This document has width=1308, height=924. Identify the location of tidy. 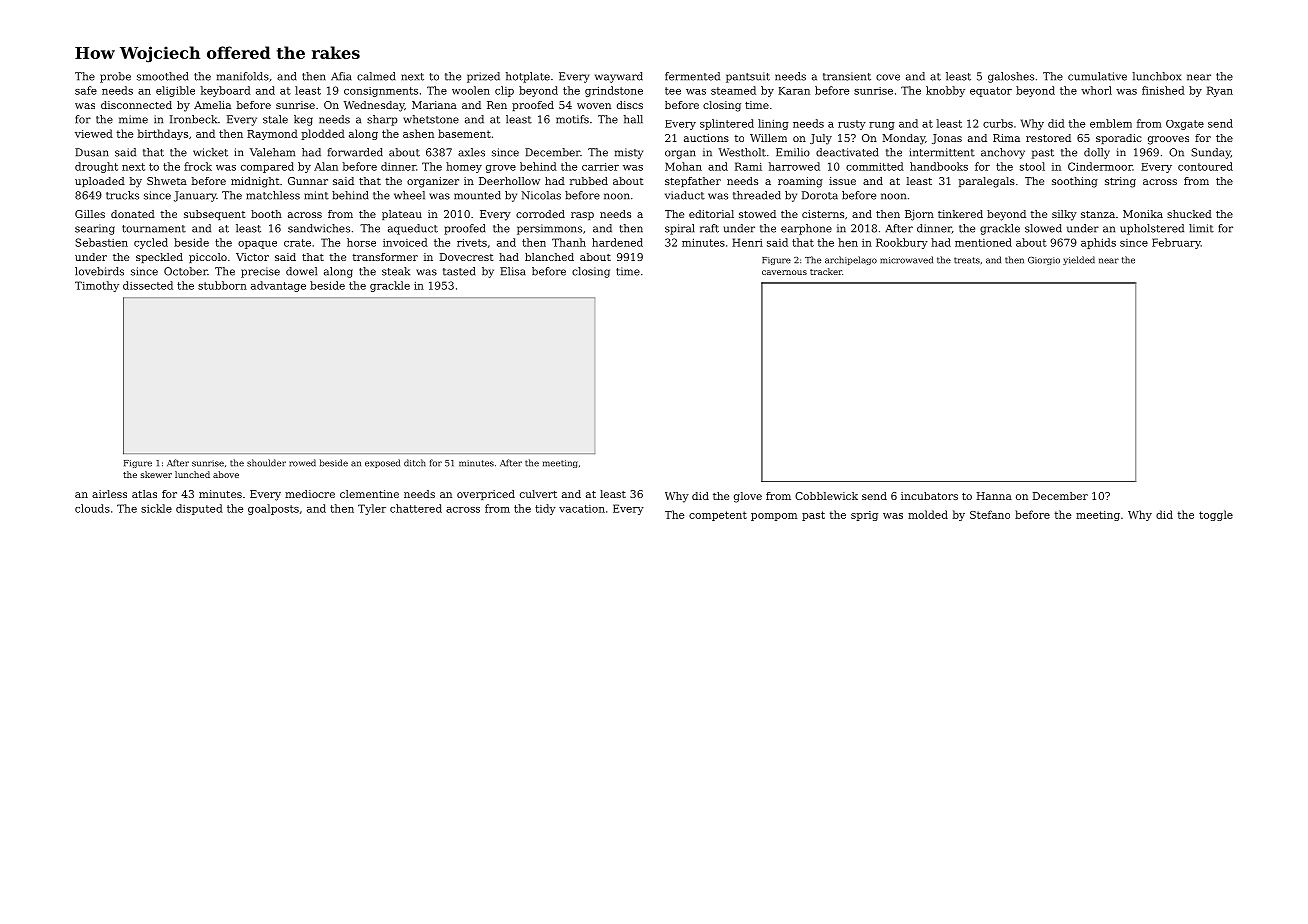
(545, 509).
